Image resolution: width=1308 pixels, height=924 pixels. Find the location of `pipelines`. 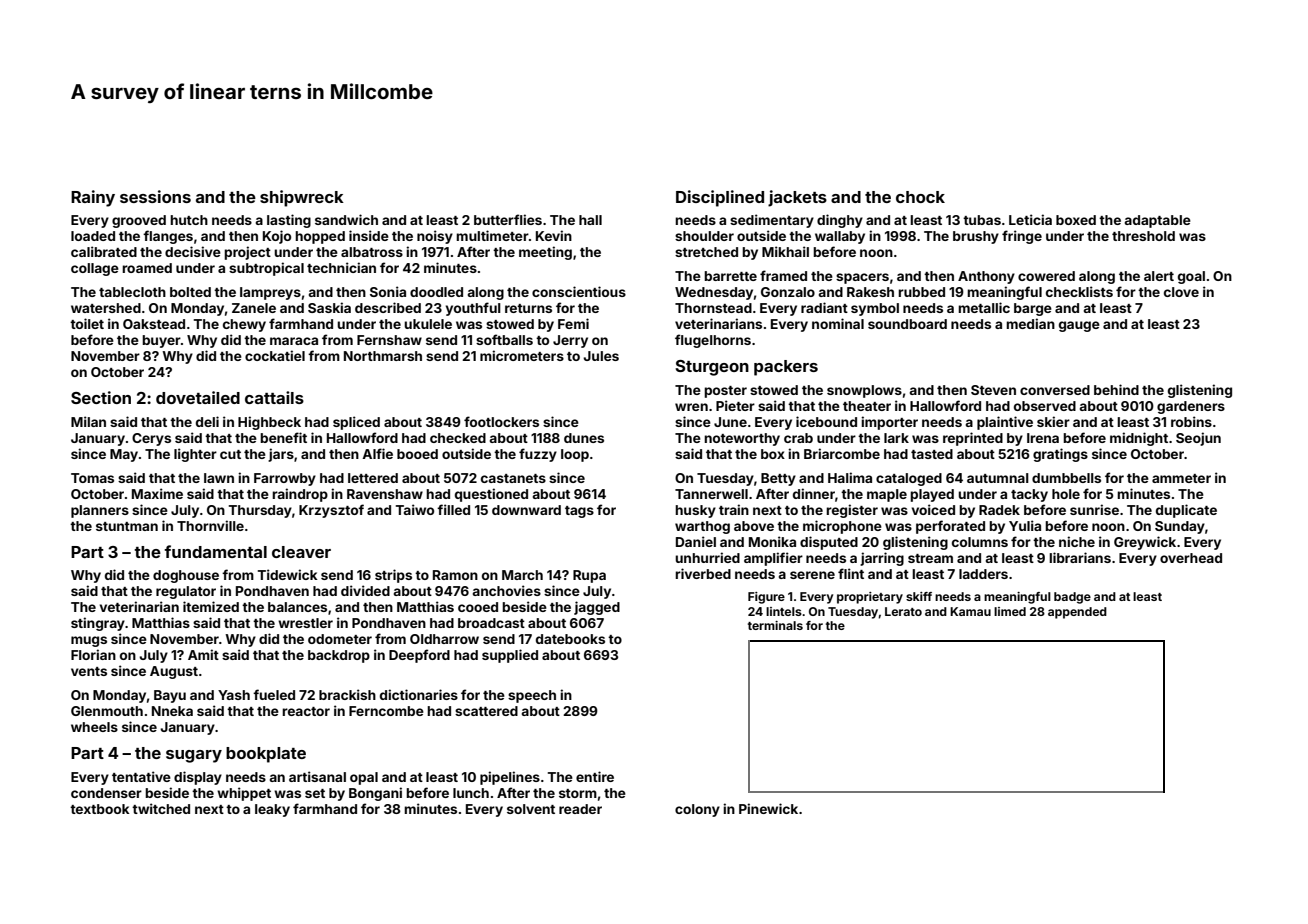

pipelines is located at coordinates (510, 778).
